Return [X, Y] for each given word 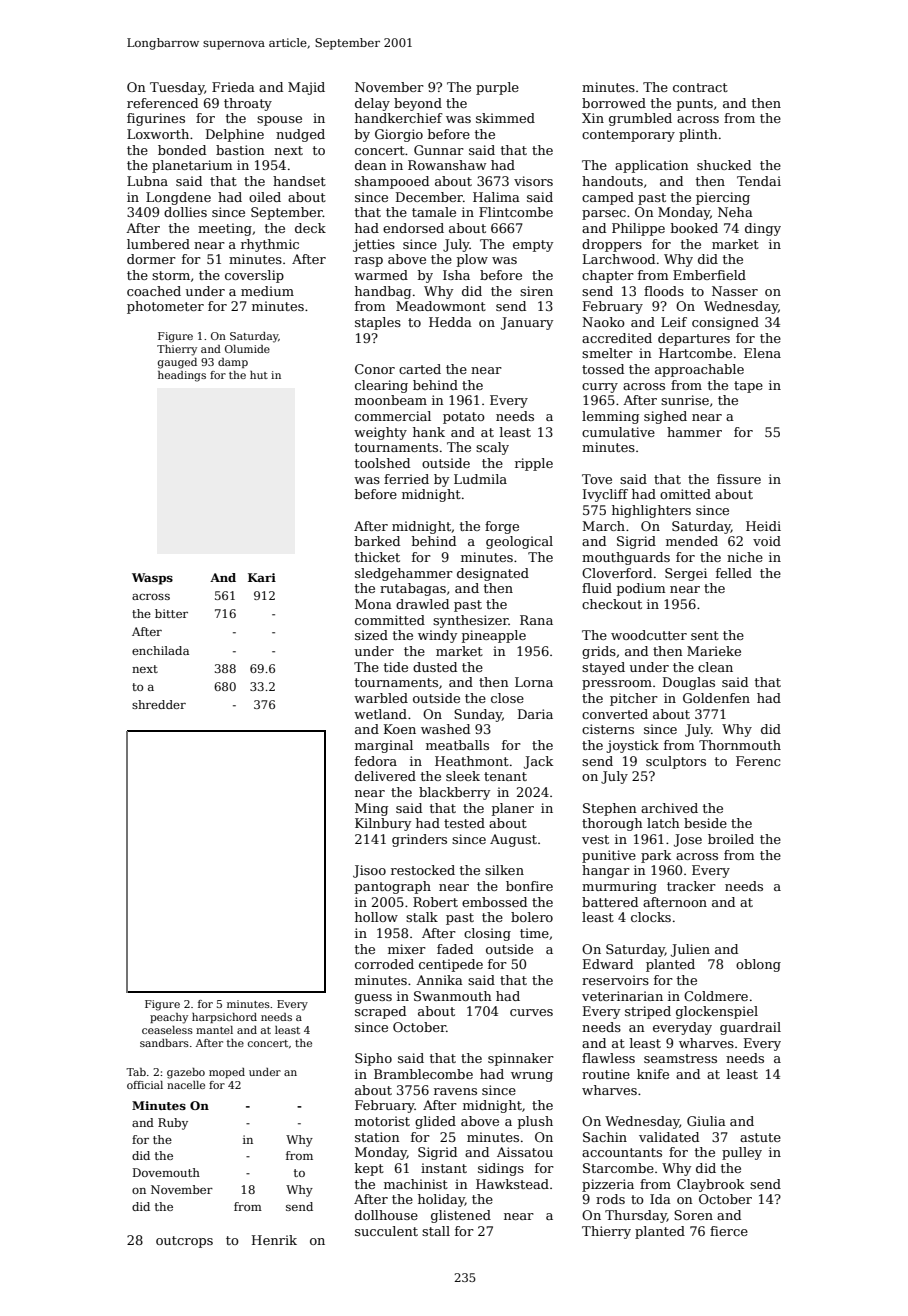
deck [310, 228]
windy [437, 636]
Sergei [686, 574]
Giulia [706, 1121]
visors [533, 181]
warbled [381, 698]
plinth [698, 135]
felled [734, 573]
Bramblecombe [423, 1074]
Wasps [152, 579]
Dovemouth [166, 1172]
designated [493, 574]
